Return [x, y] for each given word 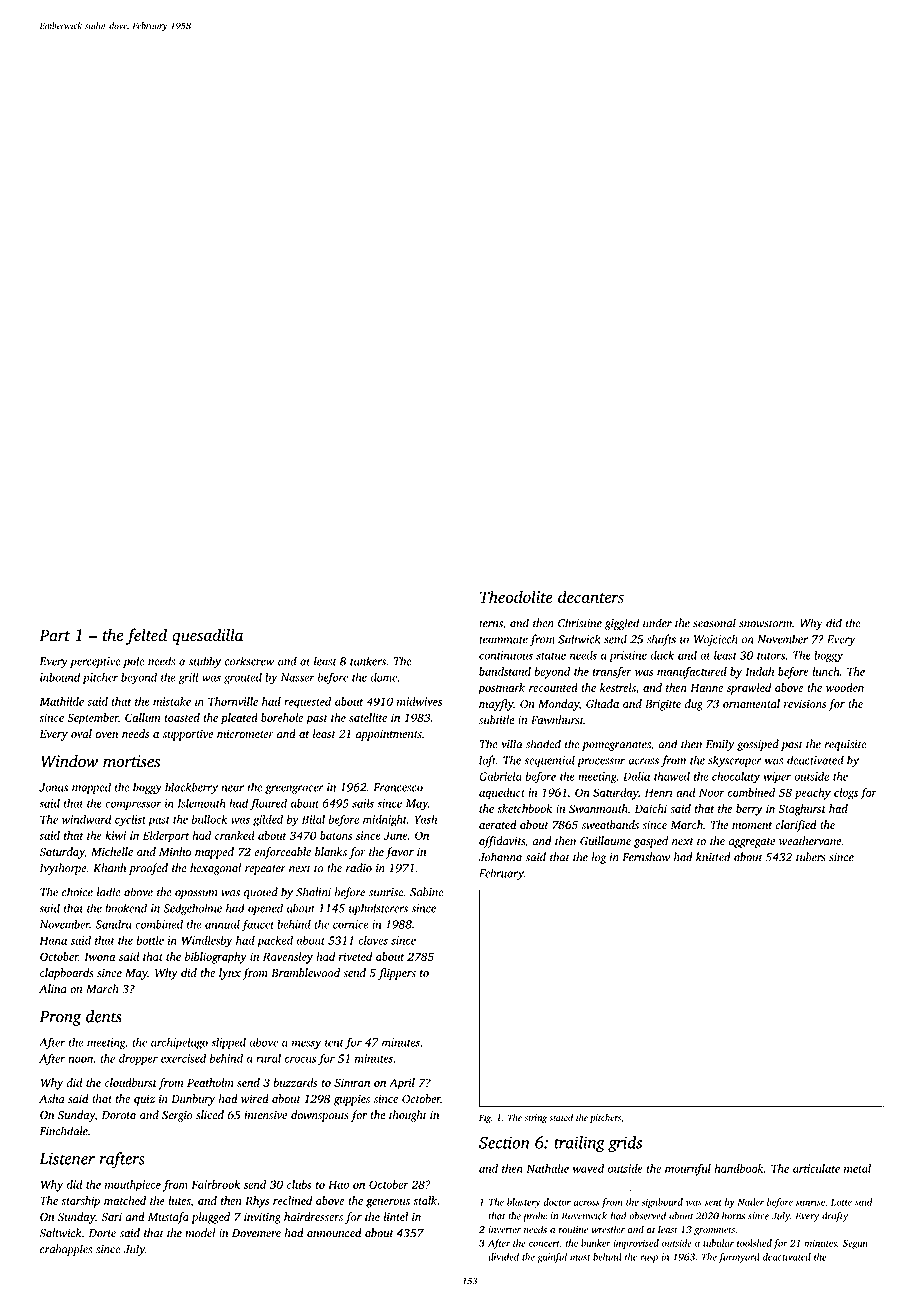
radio [359, 868]
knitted [713, 857]
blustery [523, 1203]
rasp [649, 1259]
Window [69, 761]
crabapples [66, 1250]
